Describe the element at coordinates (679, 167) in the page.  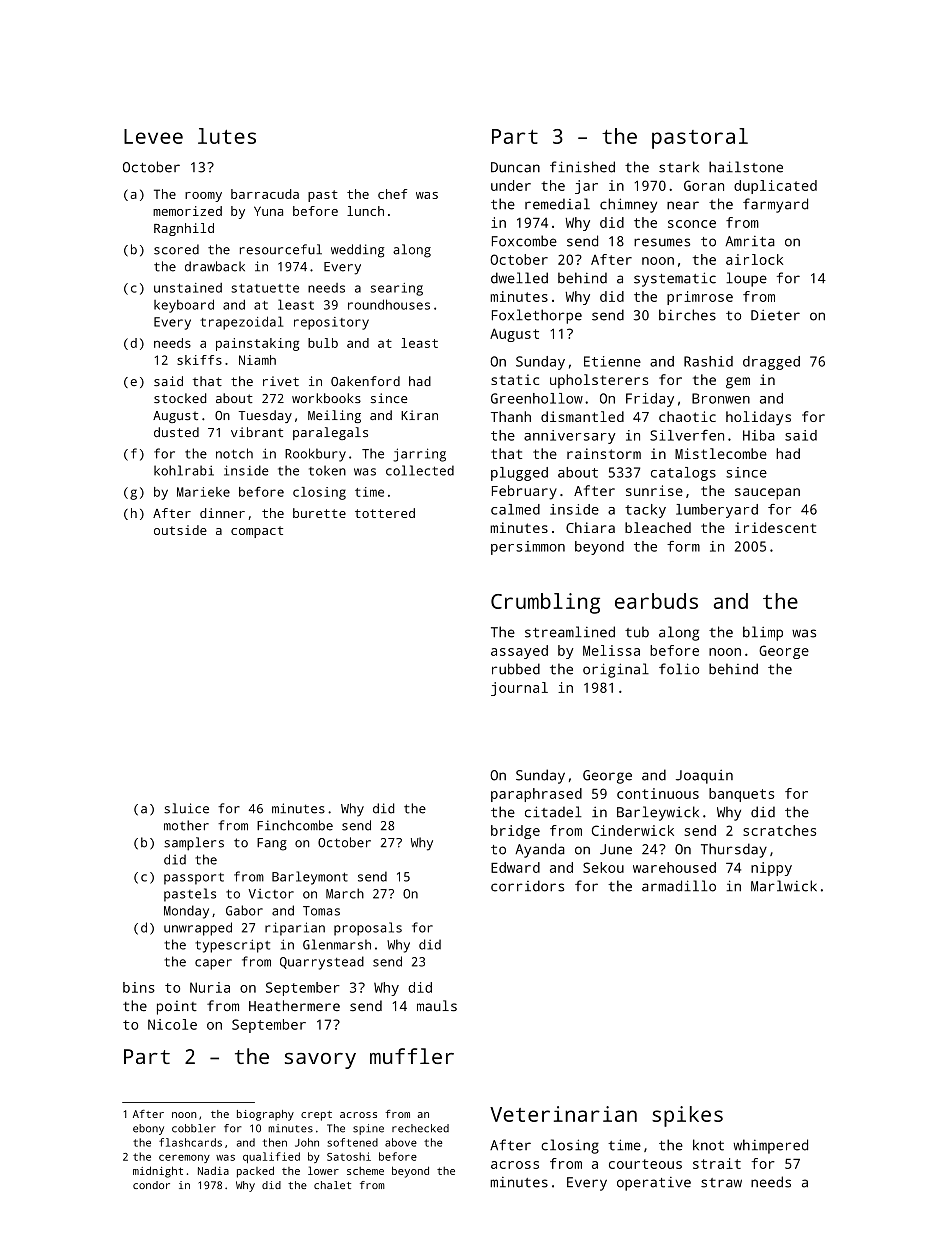
I see `stark` at that location.
